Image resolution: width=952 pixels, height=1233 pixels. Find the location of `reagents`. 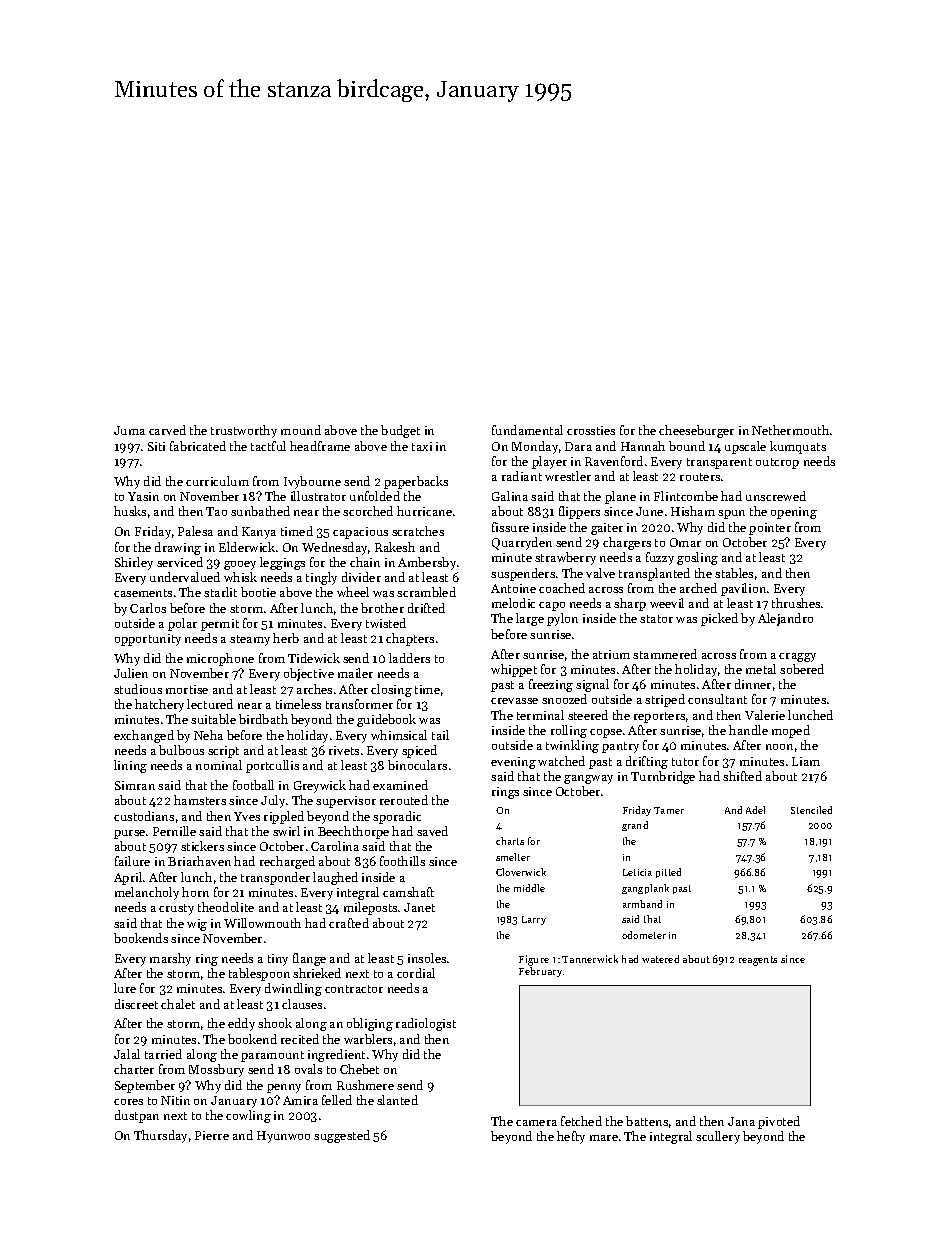

reagents is located at coordinates (758, 961).
